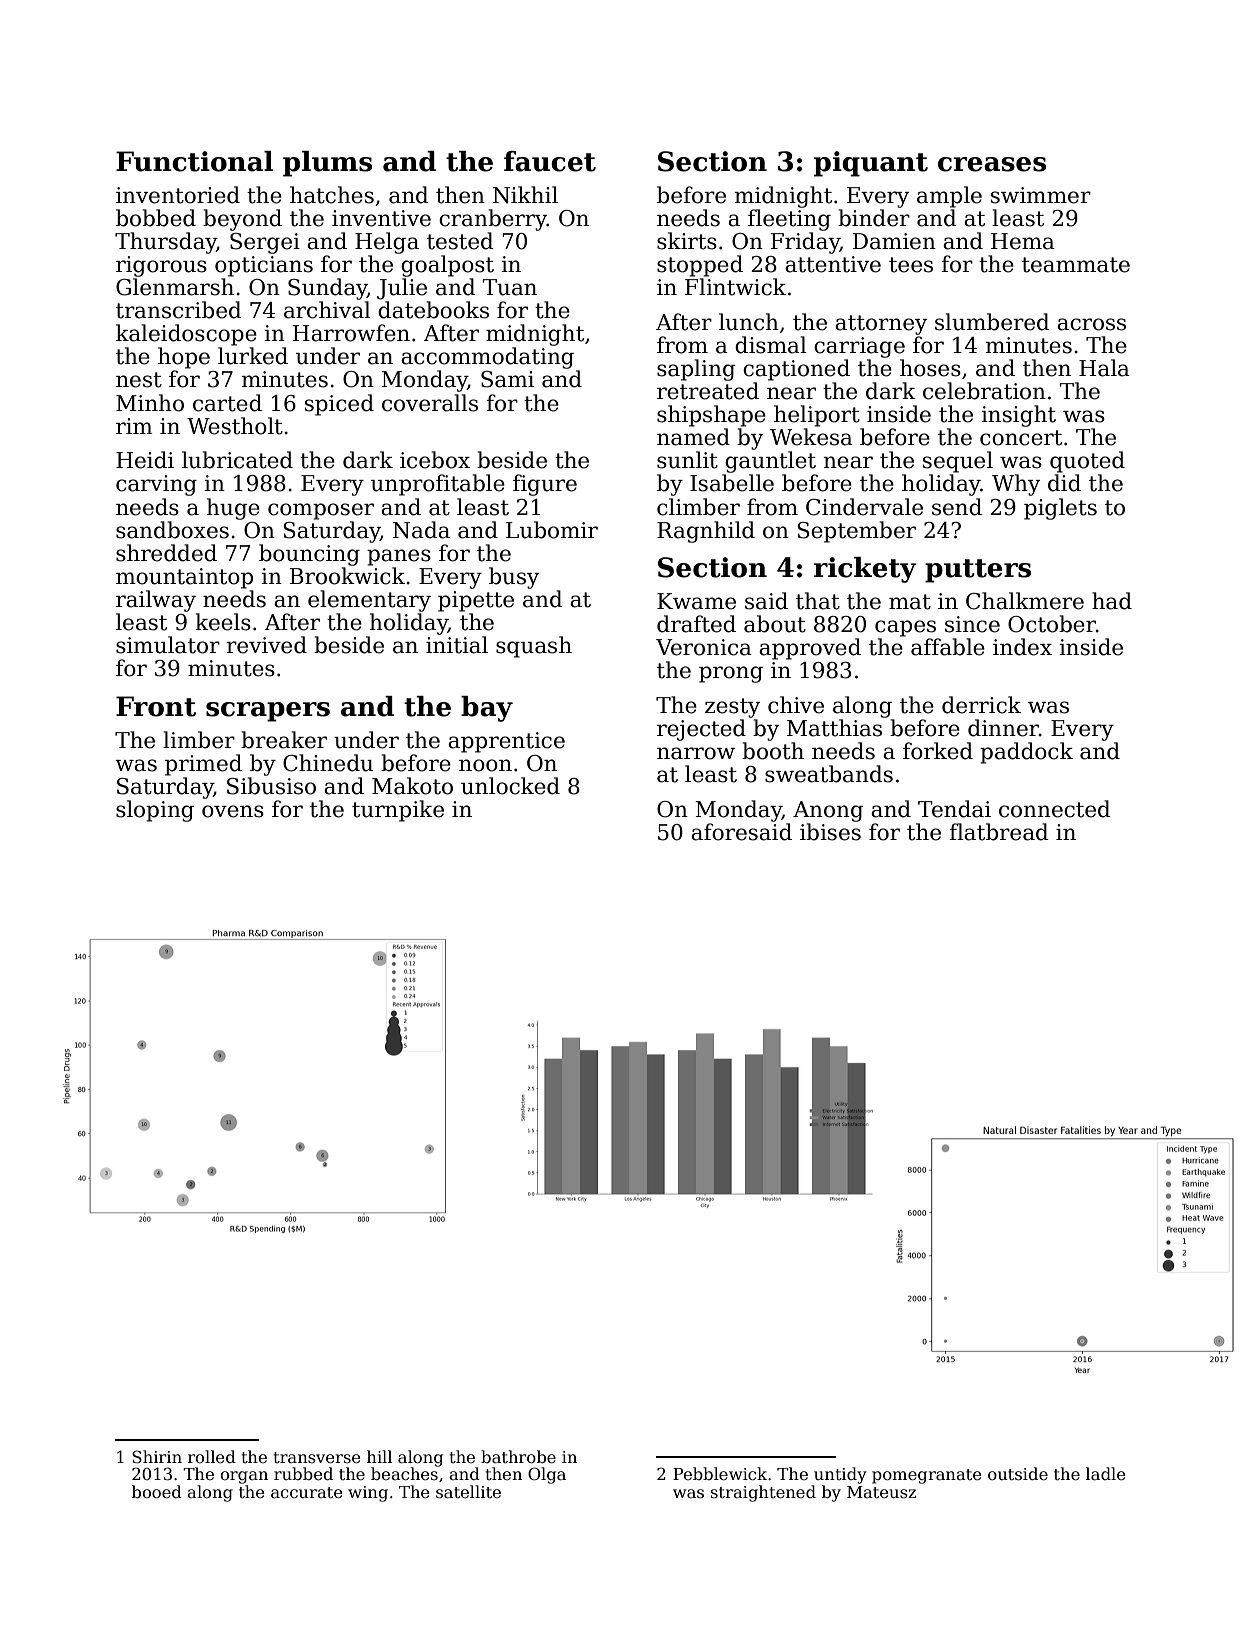 This page has width=1259, height=1629. I want to click on concert, so click(1021, 438).
